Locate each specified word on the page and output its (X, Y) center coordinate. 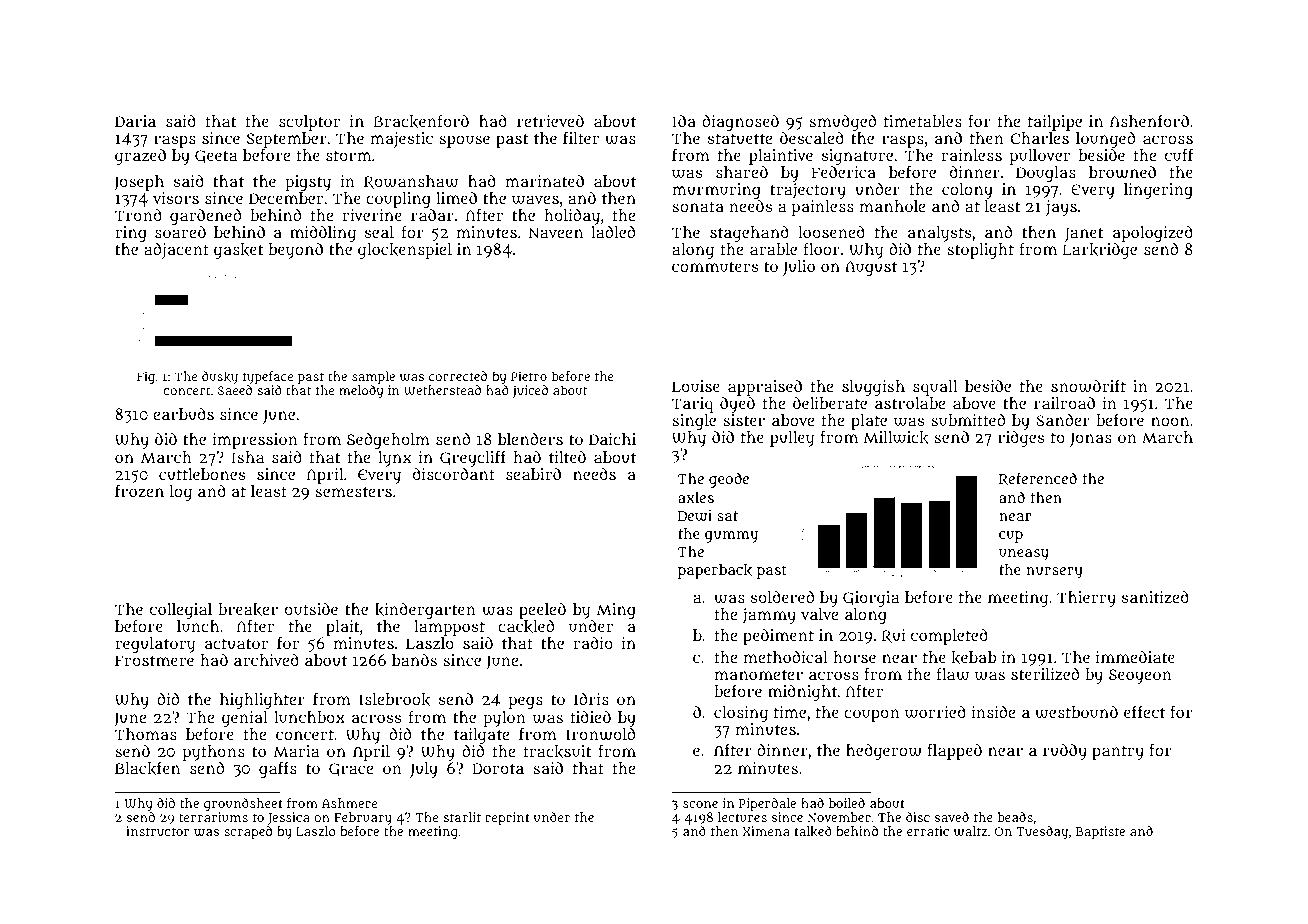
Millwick (896, 437)
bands (414, 660)
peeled (542, 611)
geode (729, 480)
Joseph (139, 183)
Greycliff (473, 458)
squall (935, 388)
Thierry (1086, 599)
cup (1011, 537)
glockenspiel (405, 251)
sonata (698, 206)
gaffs (278, 769)
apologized (1153, 234)
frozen (139, 490)
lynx (394, 459)
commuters (715, 266)
